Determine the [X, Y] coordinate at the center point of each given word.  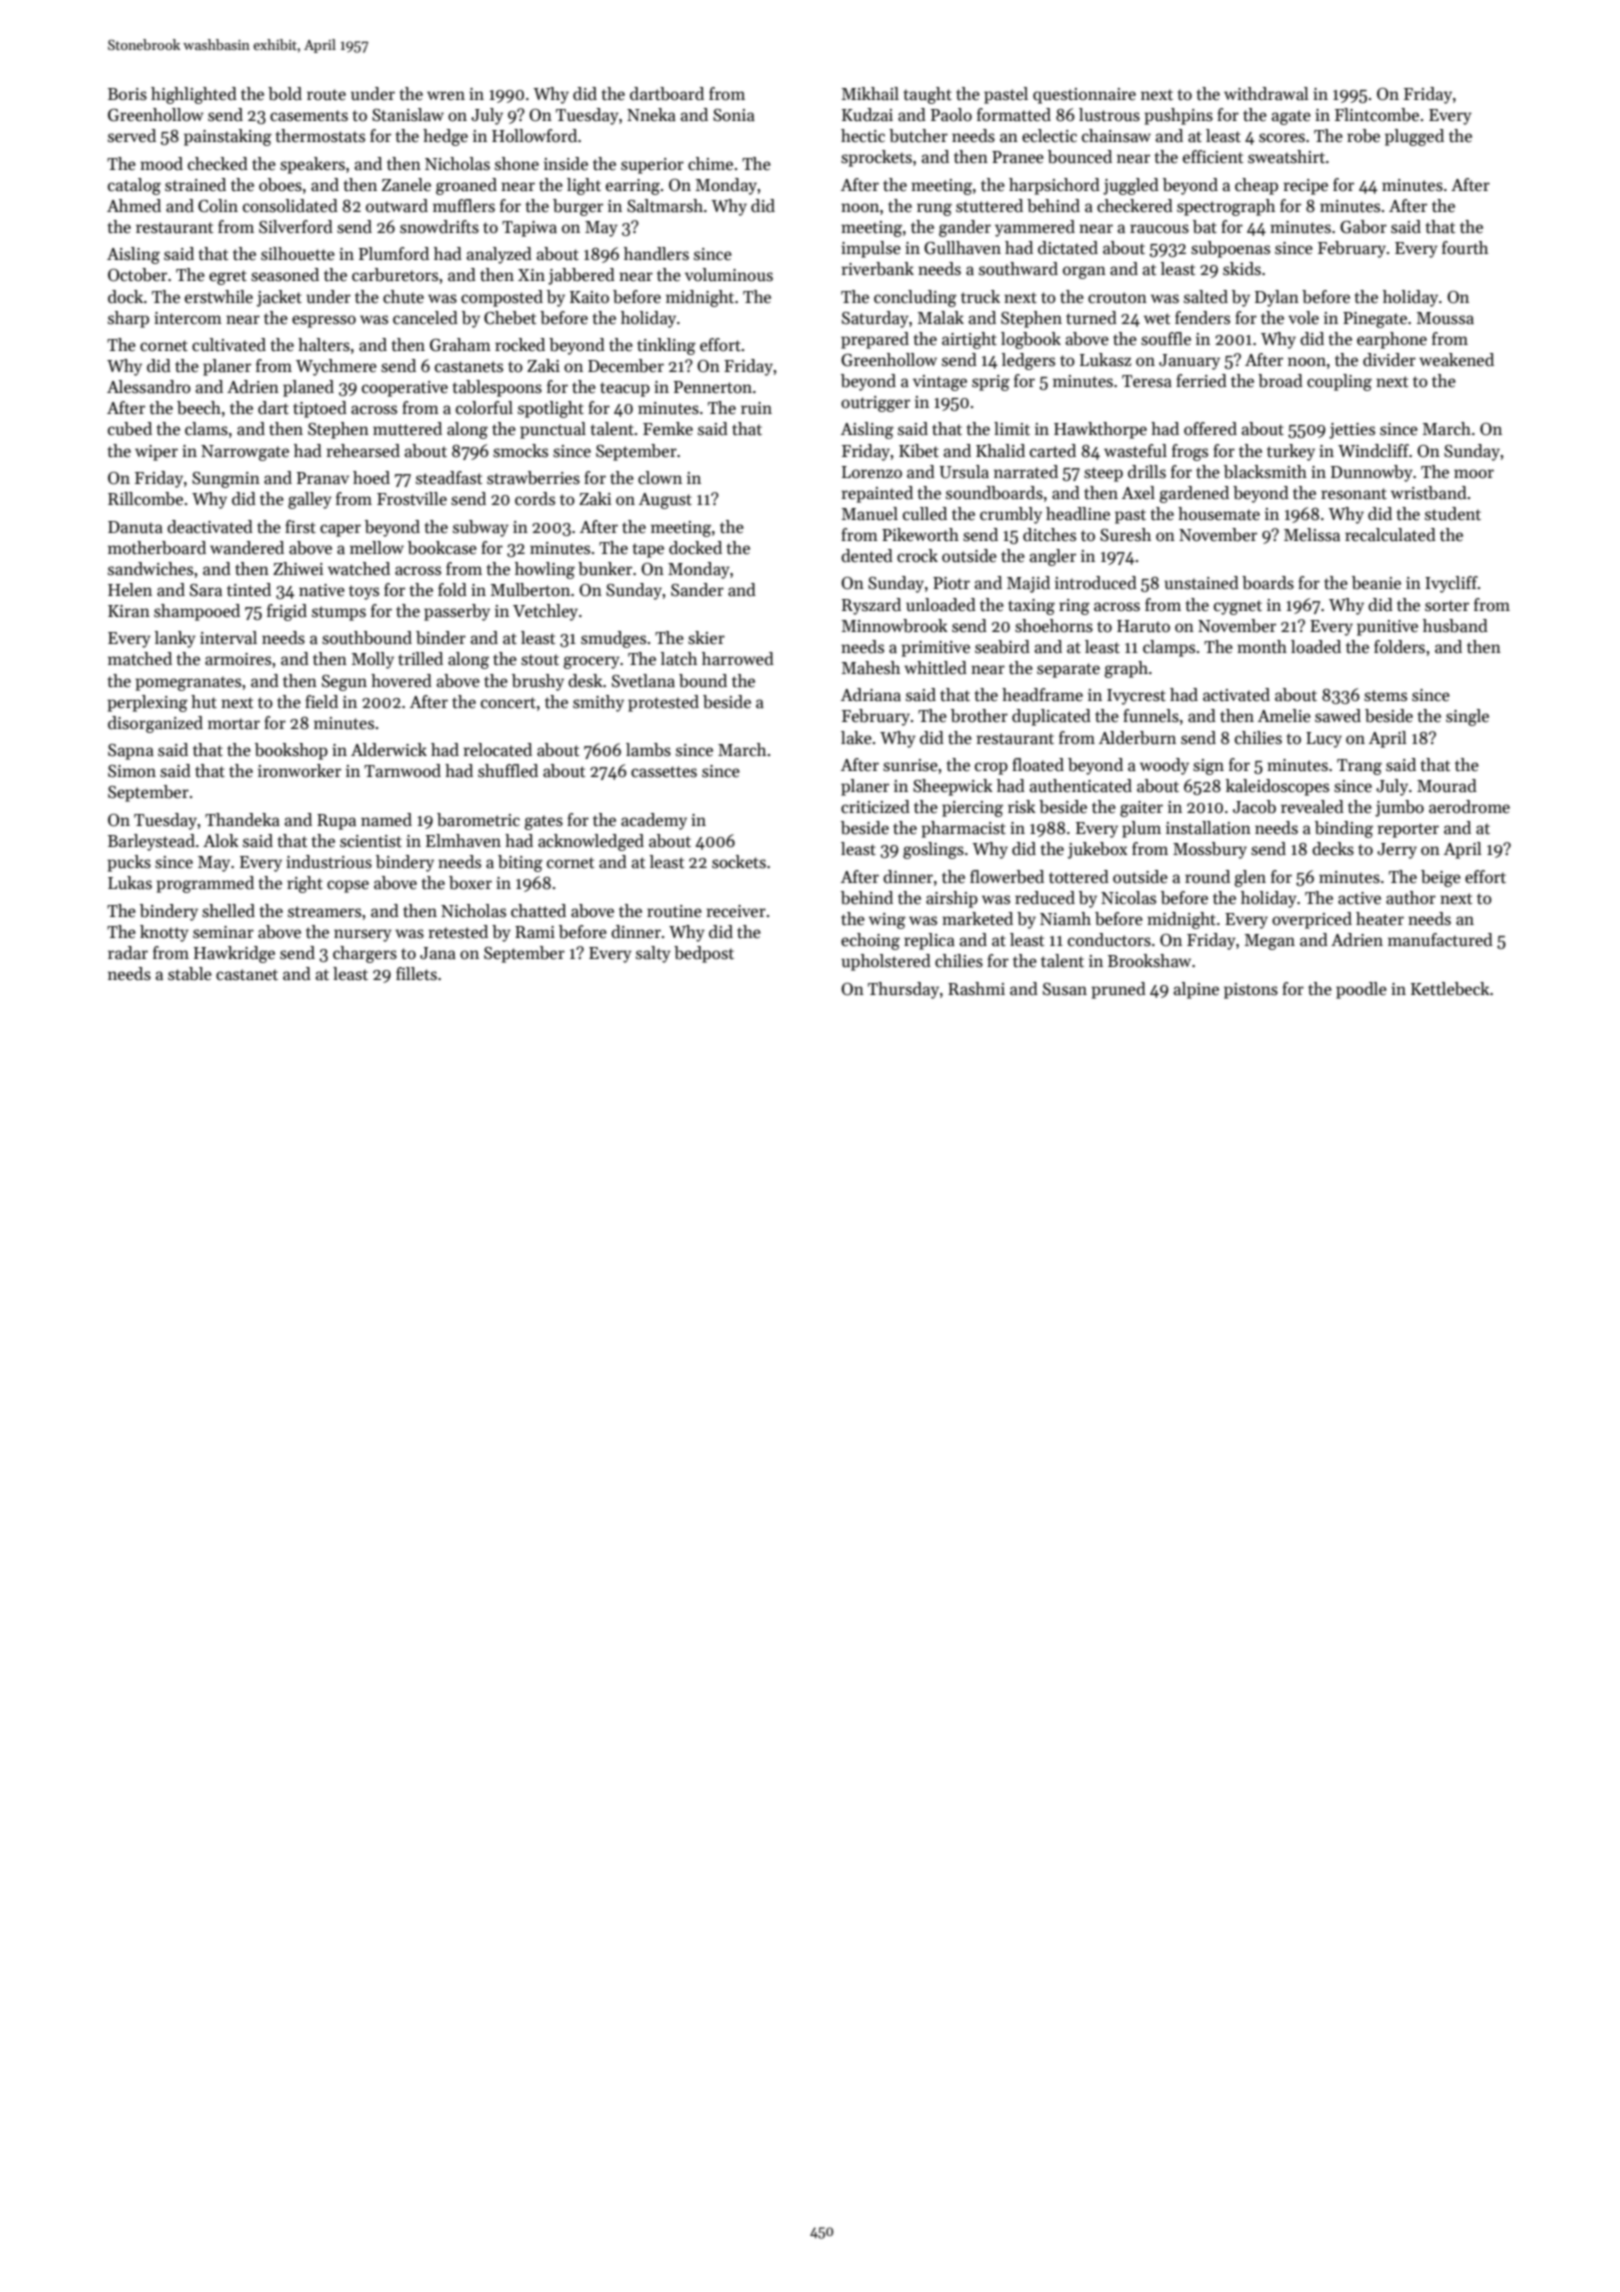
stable [190, 974]
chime [710, 164]
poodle [1361, 990]
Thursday [903, 990]
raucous [1159, 229]
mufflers [464, 206]
